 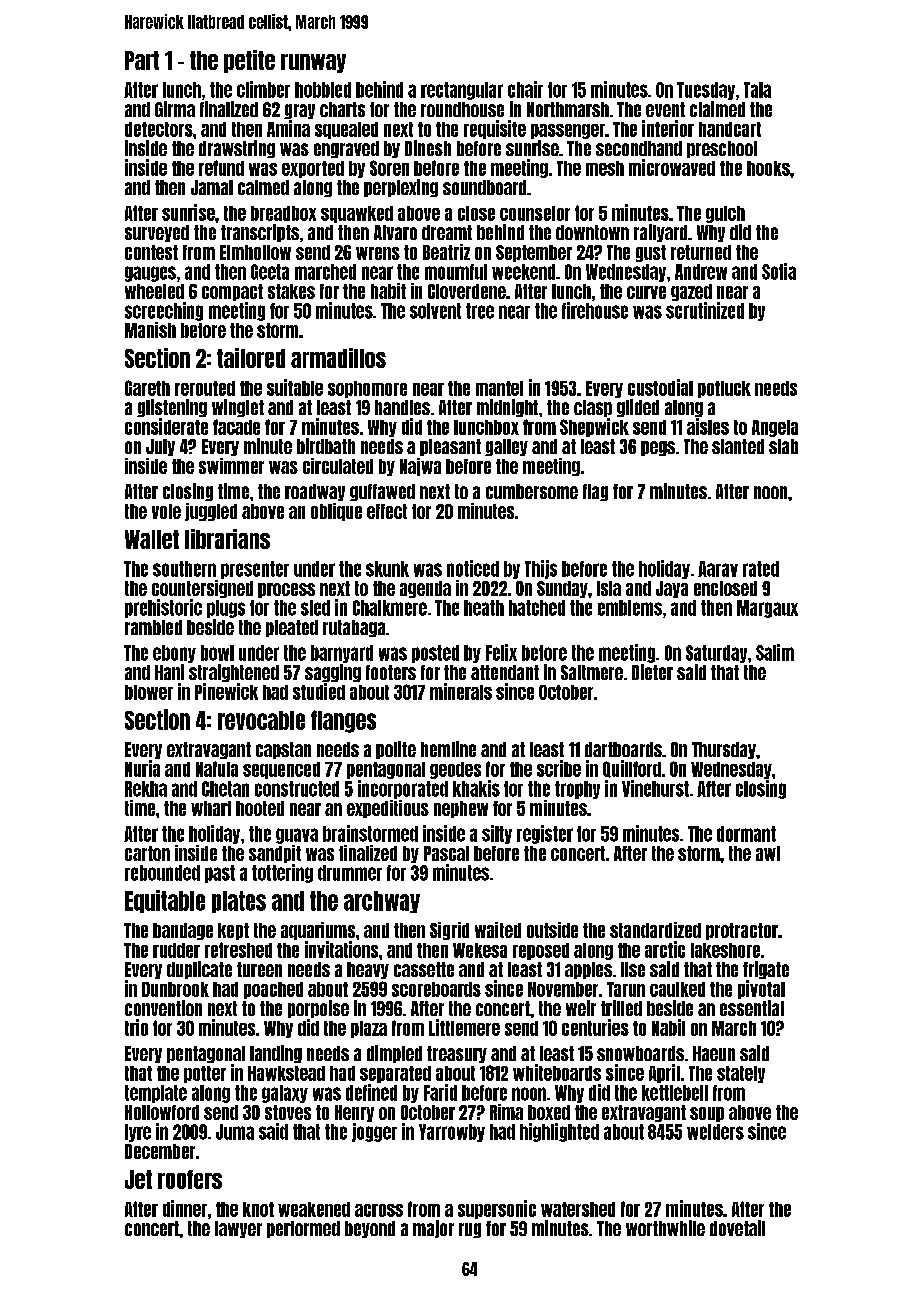 I want to click on dovetail, so click(x=737, y=1228).
